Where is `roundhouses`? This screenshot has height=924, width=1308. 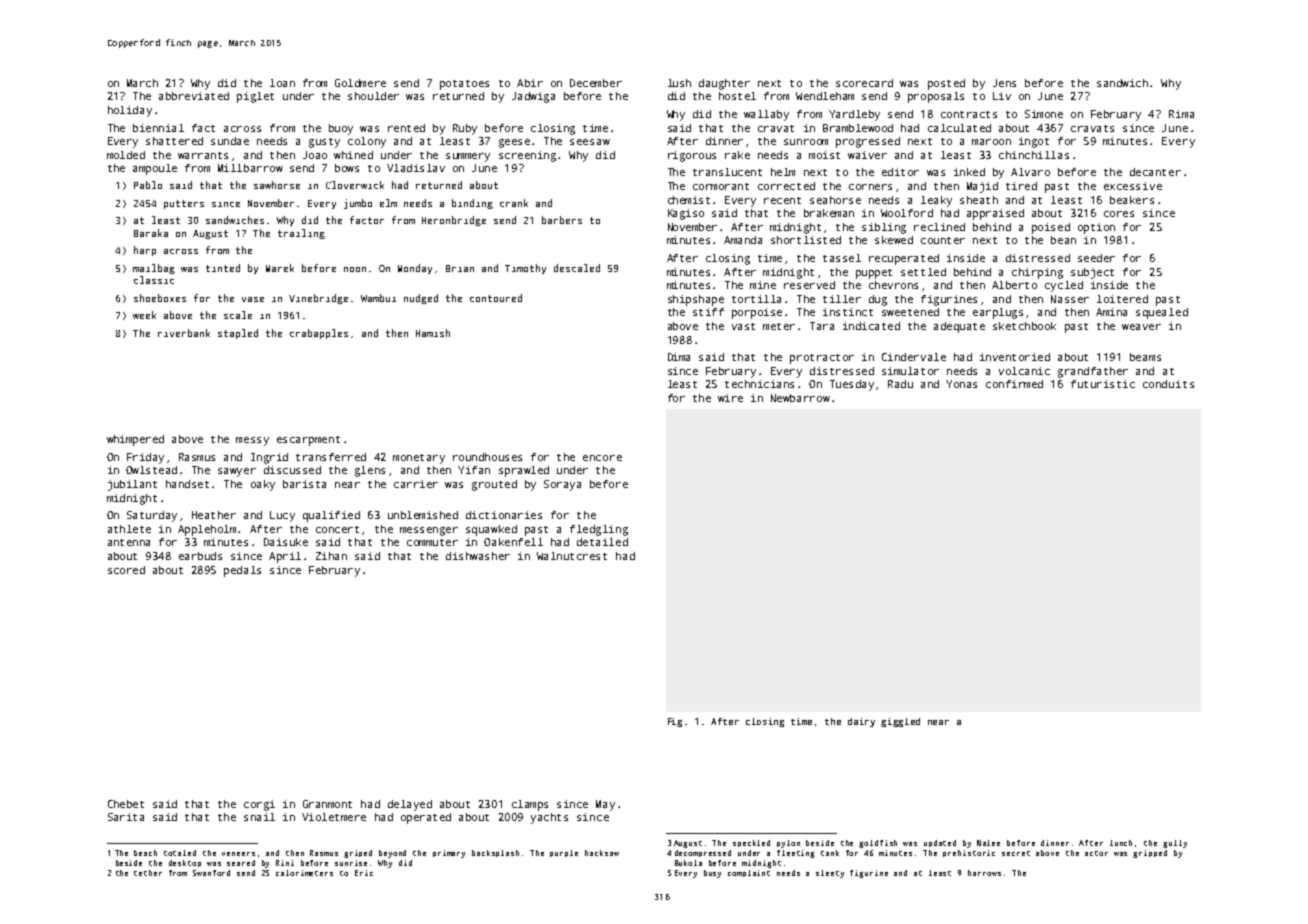 roundhouses is located at coordinates (487, 457).
